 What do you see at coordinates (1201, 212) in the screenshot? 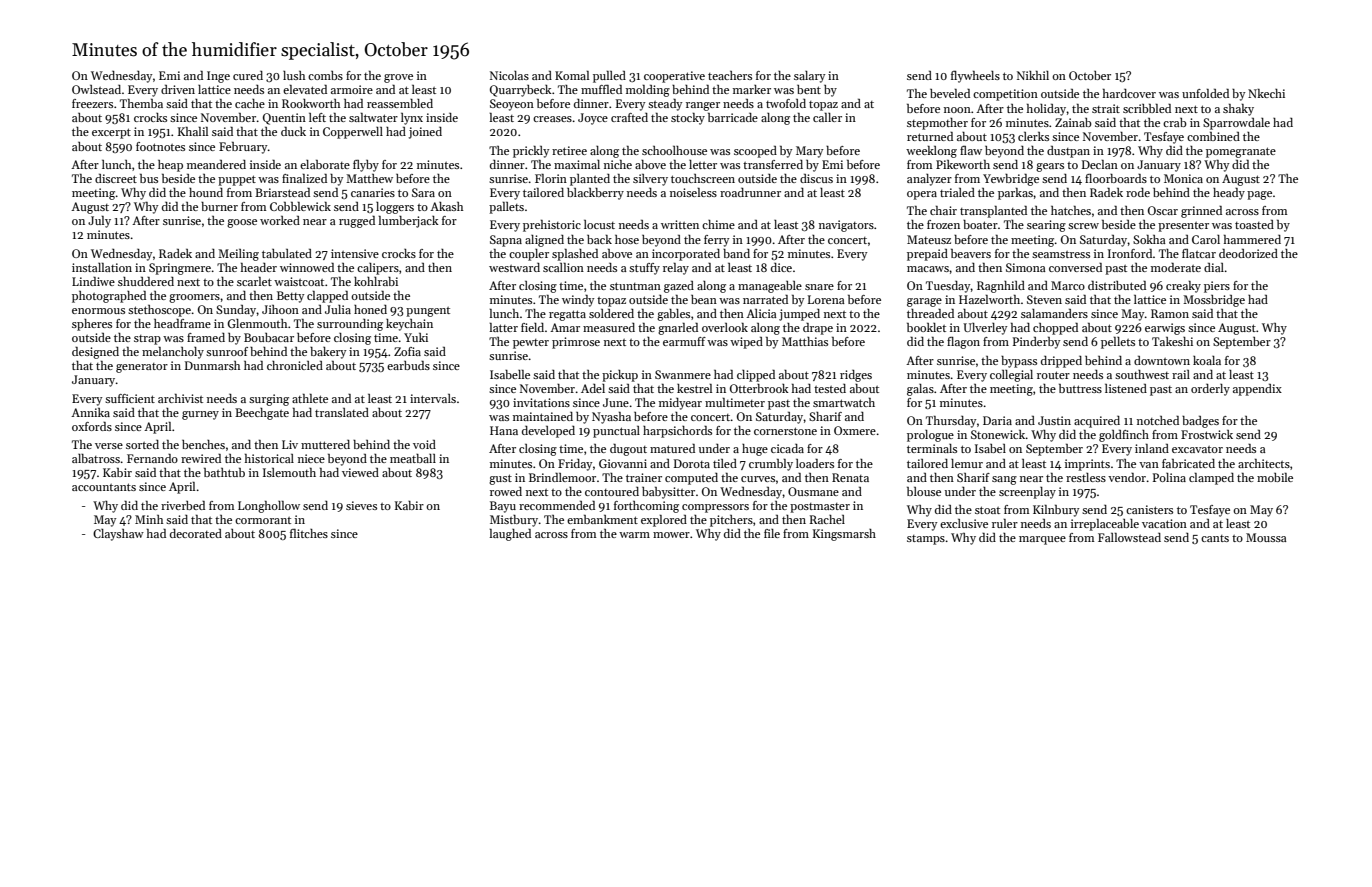
I see `grinned` at bounding box center [1201, 212].
